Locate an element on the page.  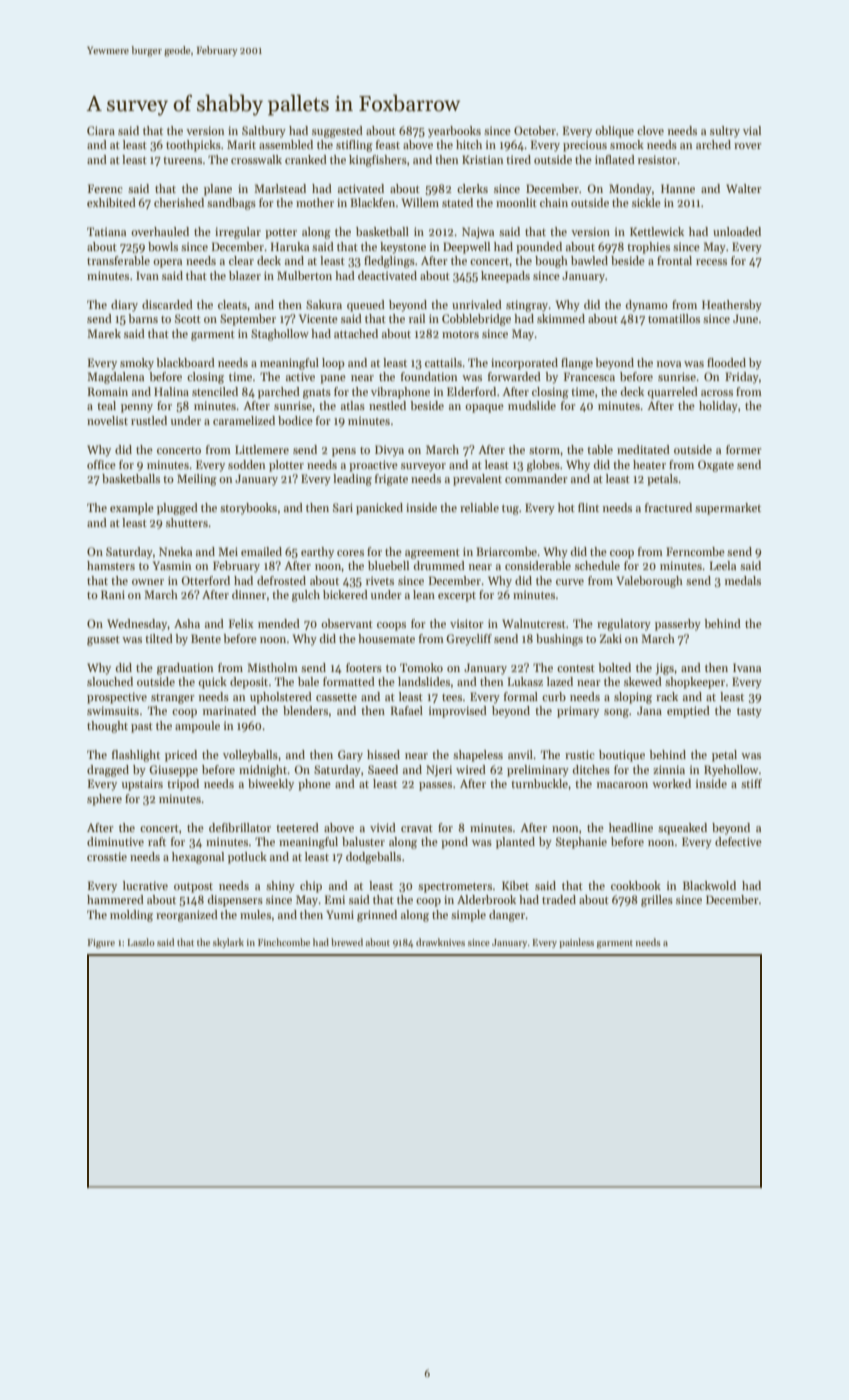
painless is located at coordinates (576, 943).
